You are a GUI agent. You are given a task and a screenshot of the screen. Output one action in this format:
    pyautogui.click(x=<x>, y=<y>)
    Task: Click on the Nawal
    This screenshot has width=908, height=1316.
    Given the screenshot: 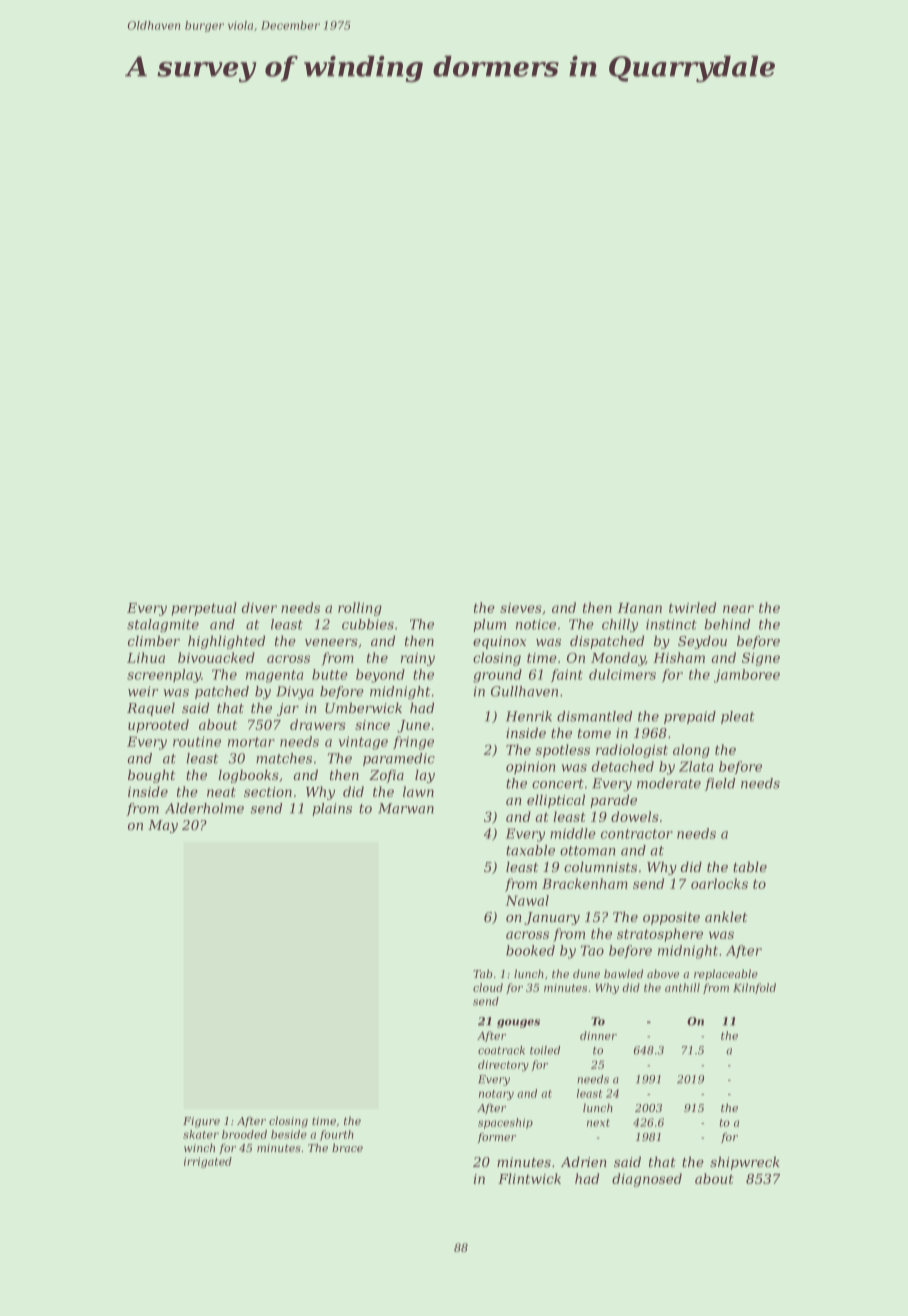 What is the action you would take?
    pyautogui.click(x=527, y=900)
